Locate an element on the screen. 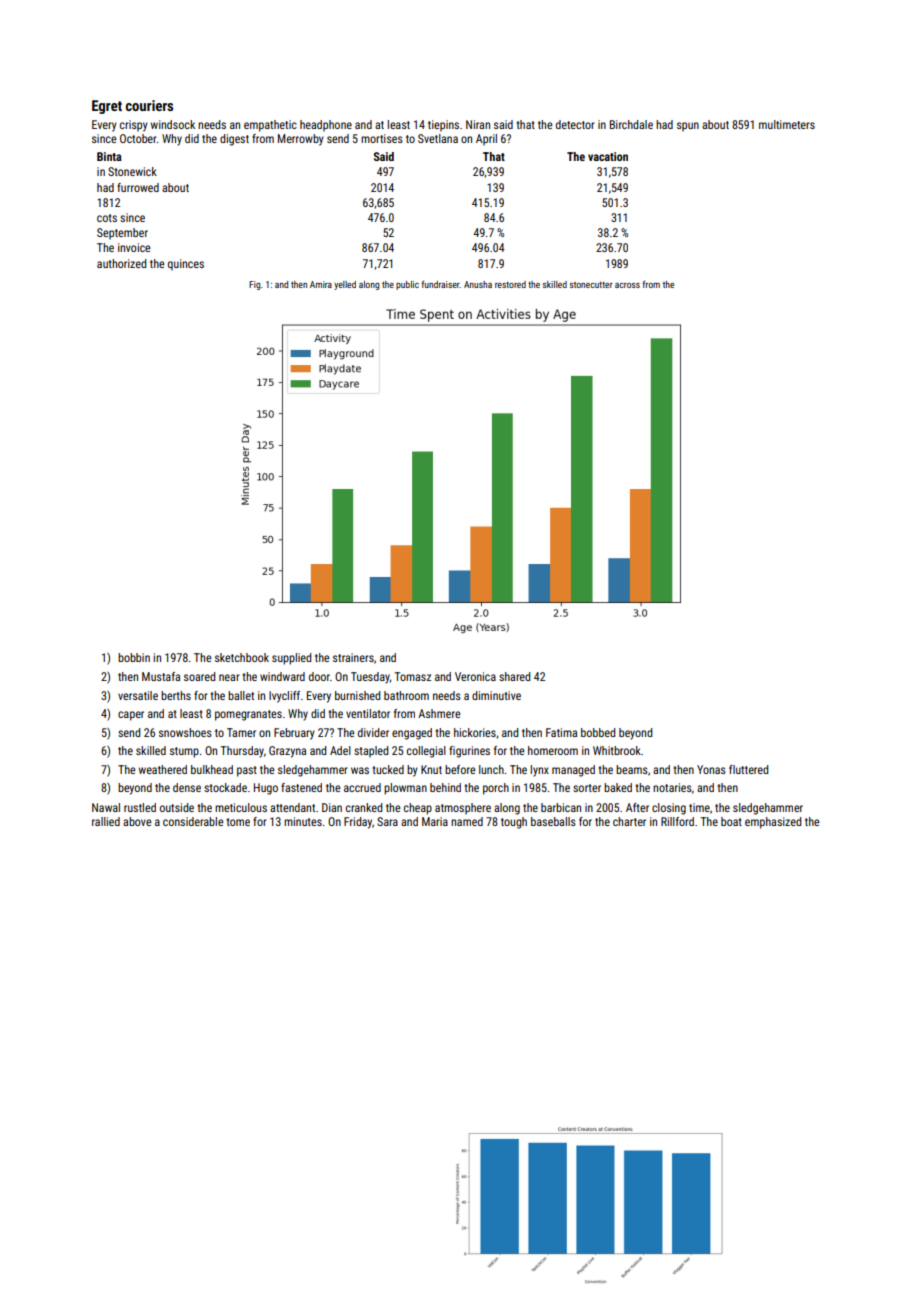  bobbed is located at coordinates (598, 732).
